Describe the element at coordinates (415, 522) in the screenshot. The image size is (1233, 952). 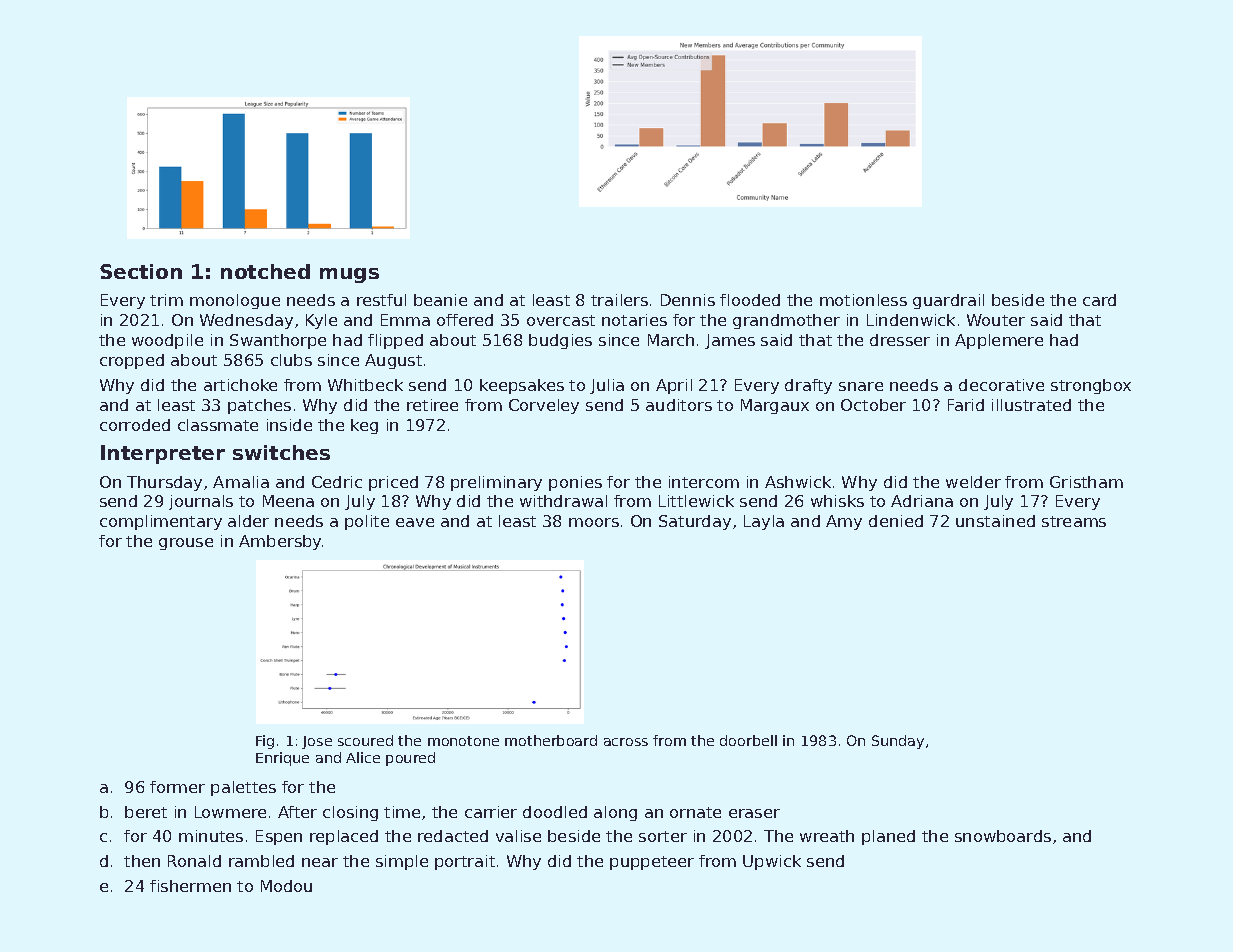
I see `eave` at that location.
